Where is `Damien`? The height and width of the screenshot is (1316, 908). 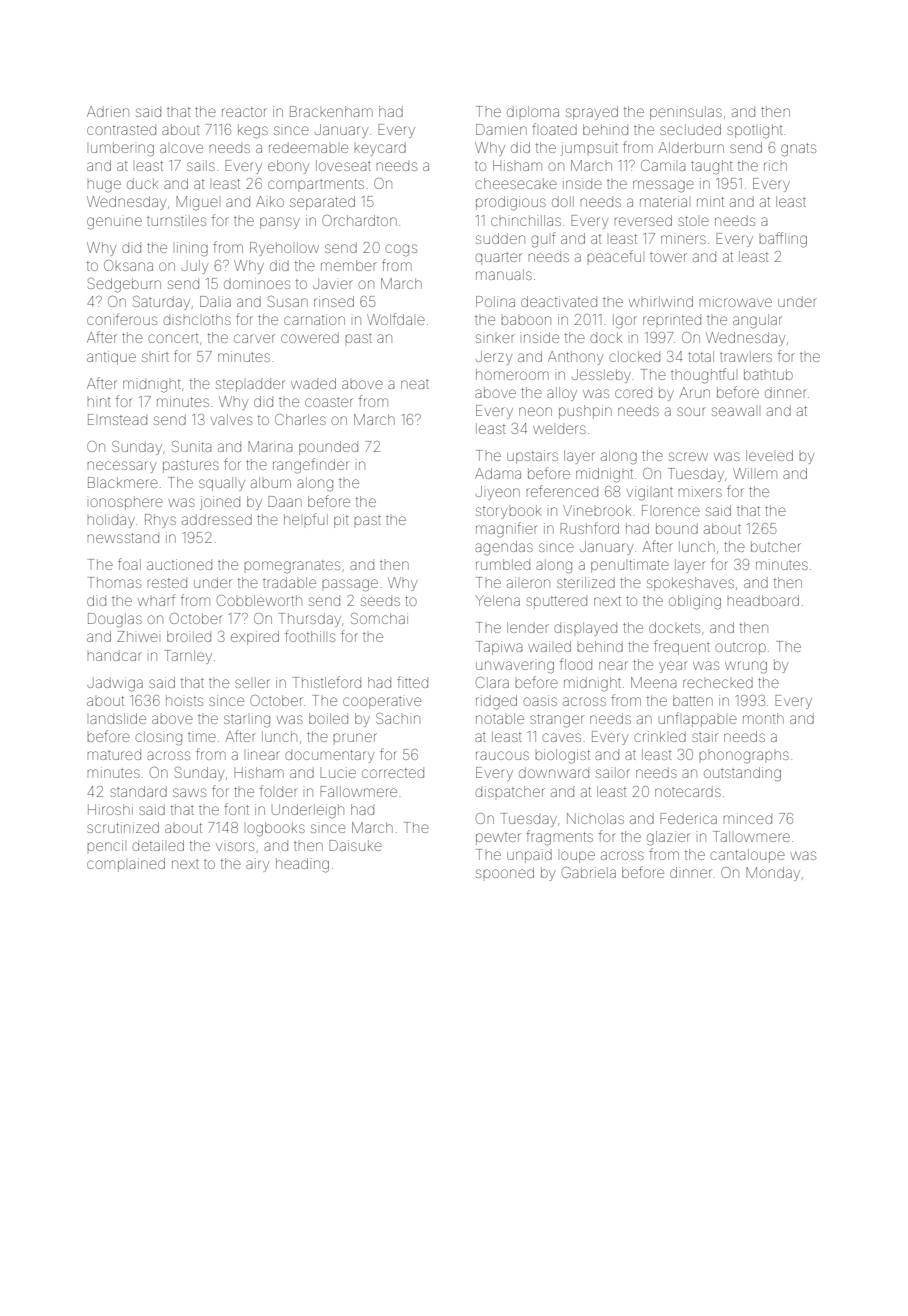 Damien is located at coordinates (501, 129).
